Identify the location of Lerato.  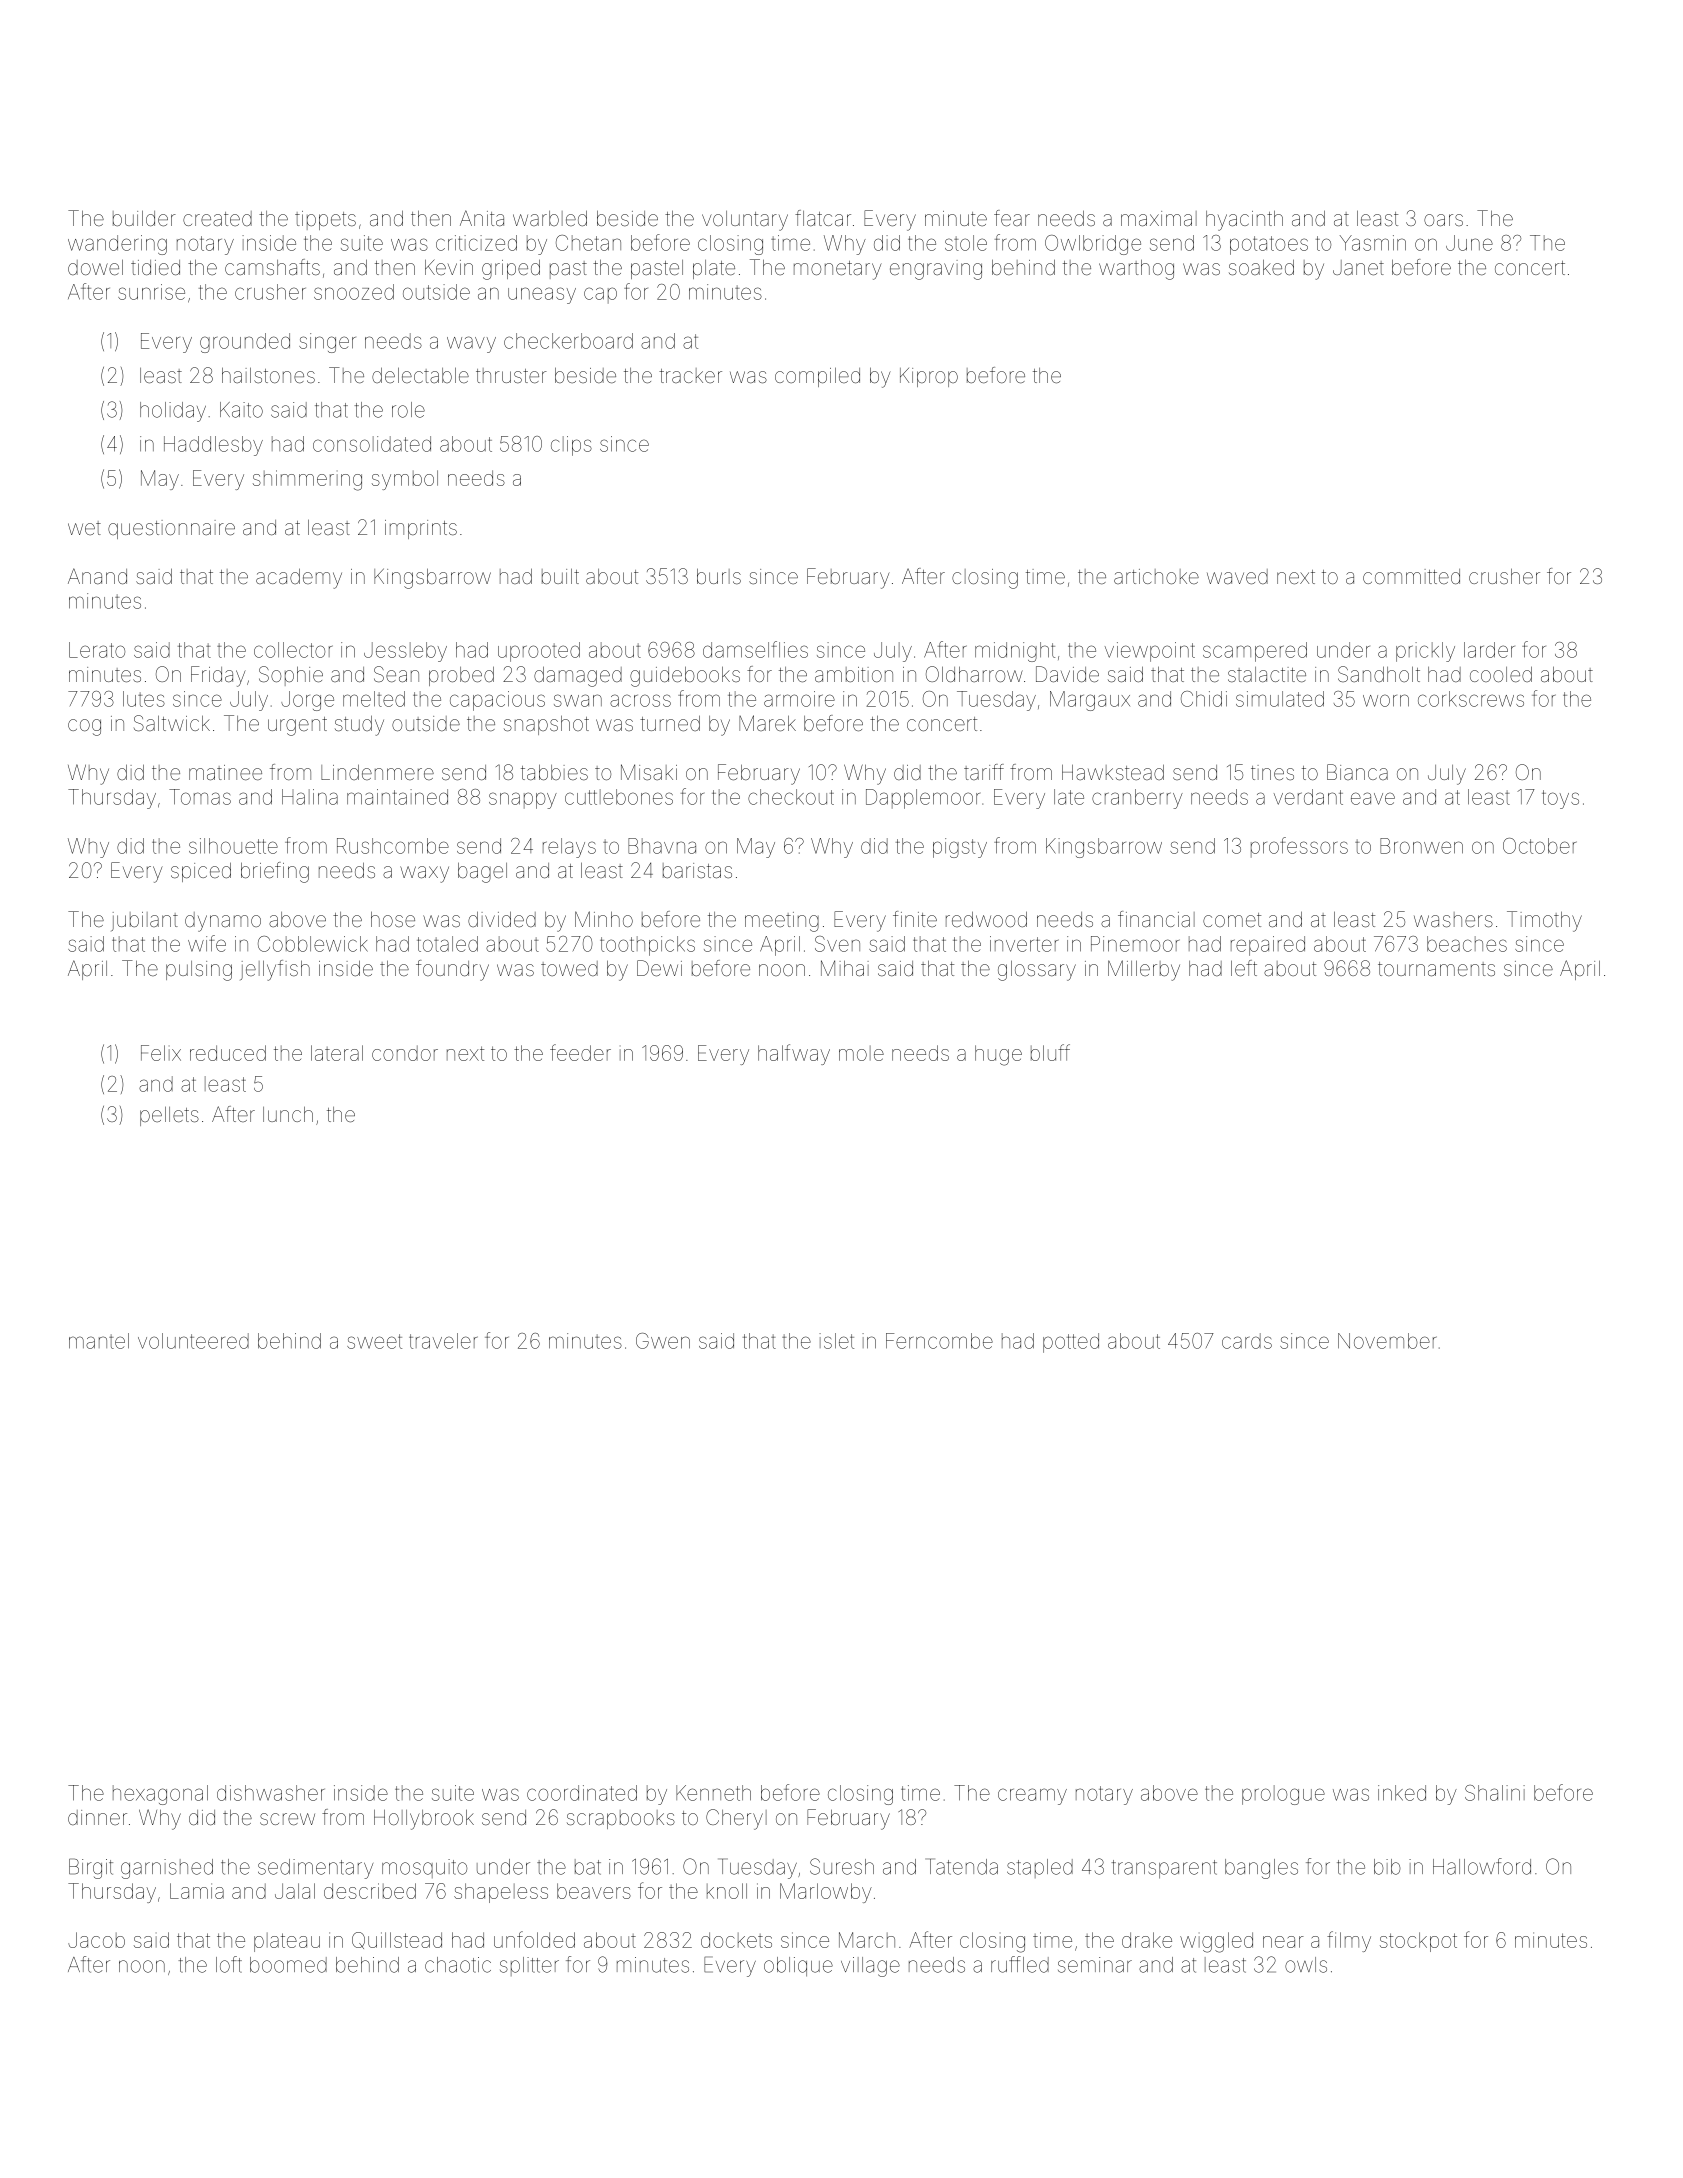
(97, 650).
